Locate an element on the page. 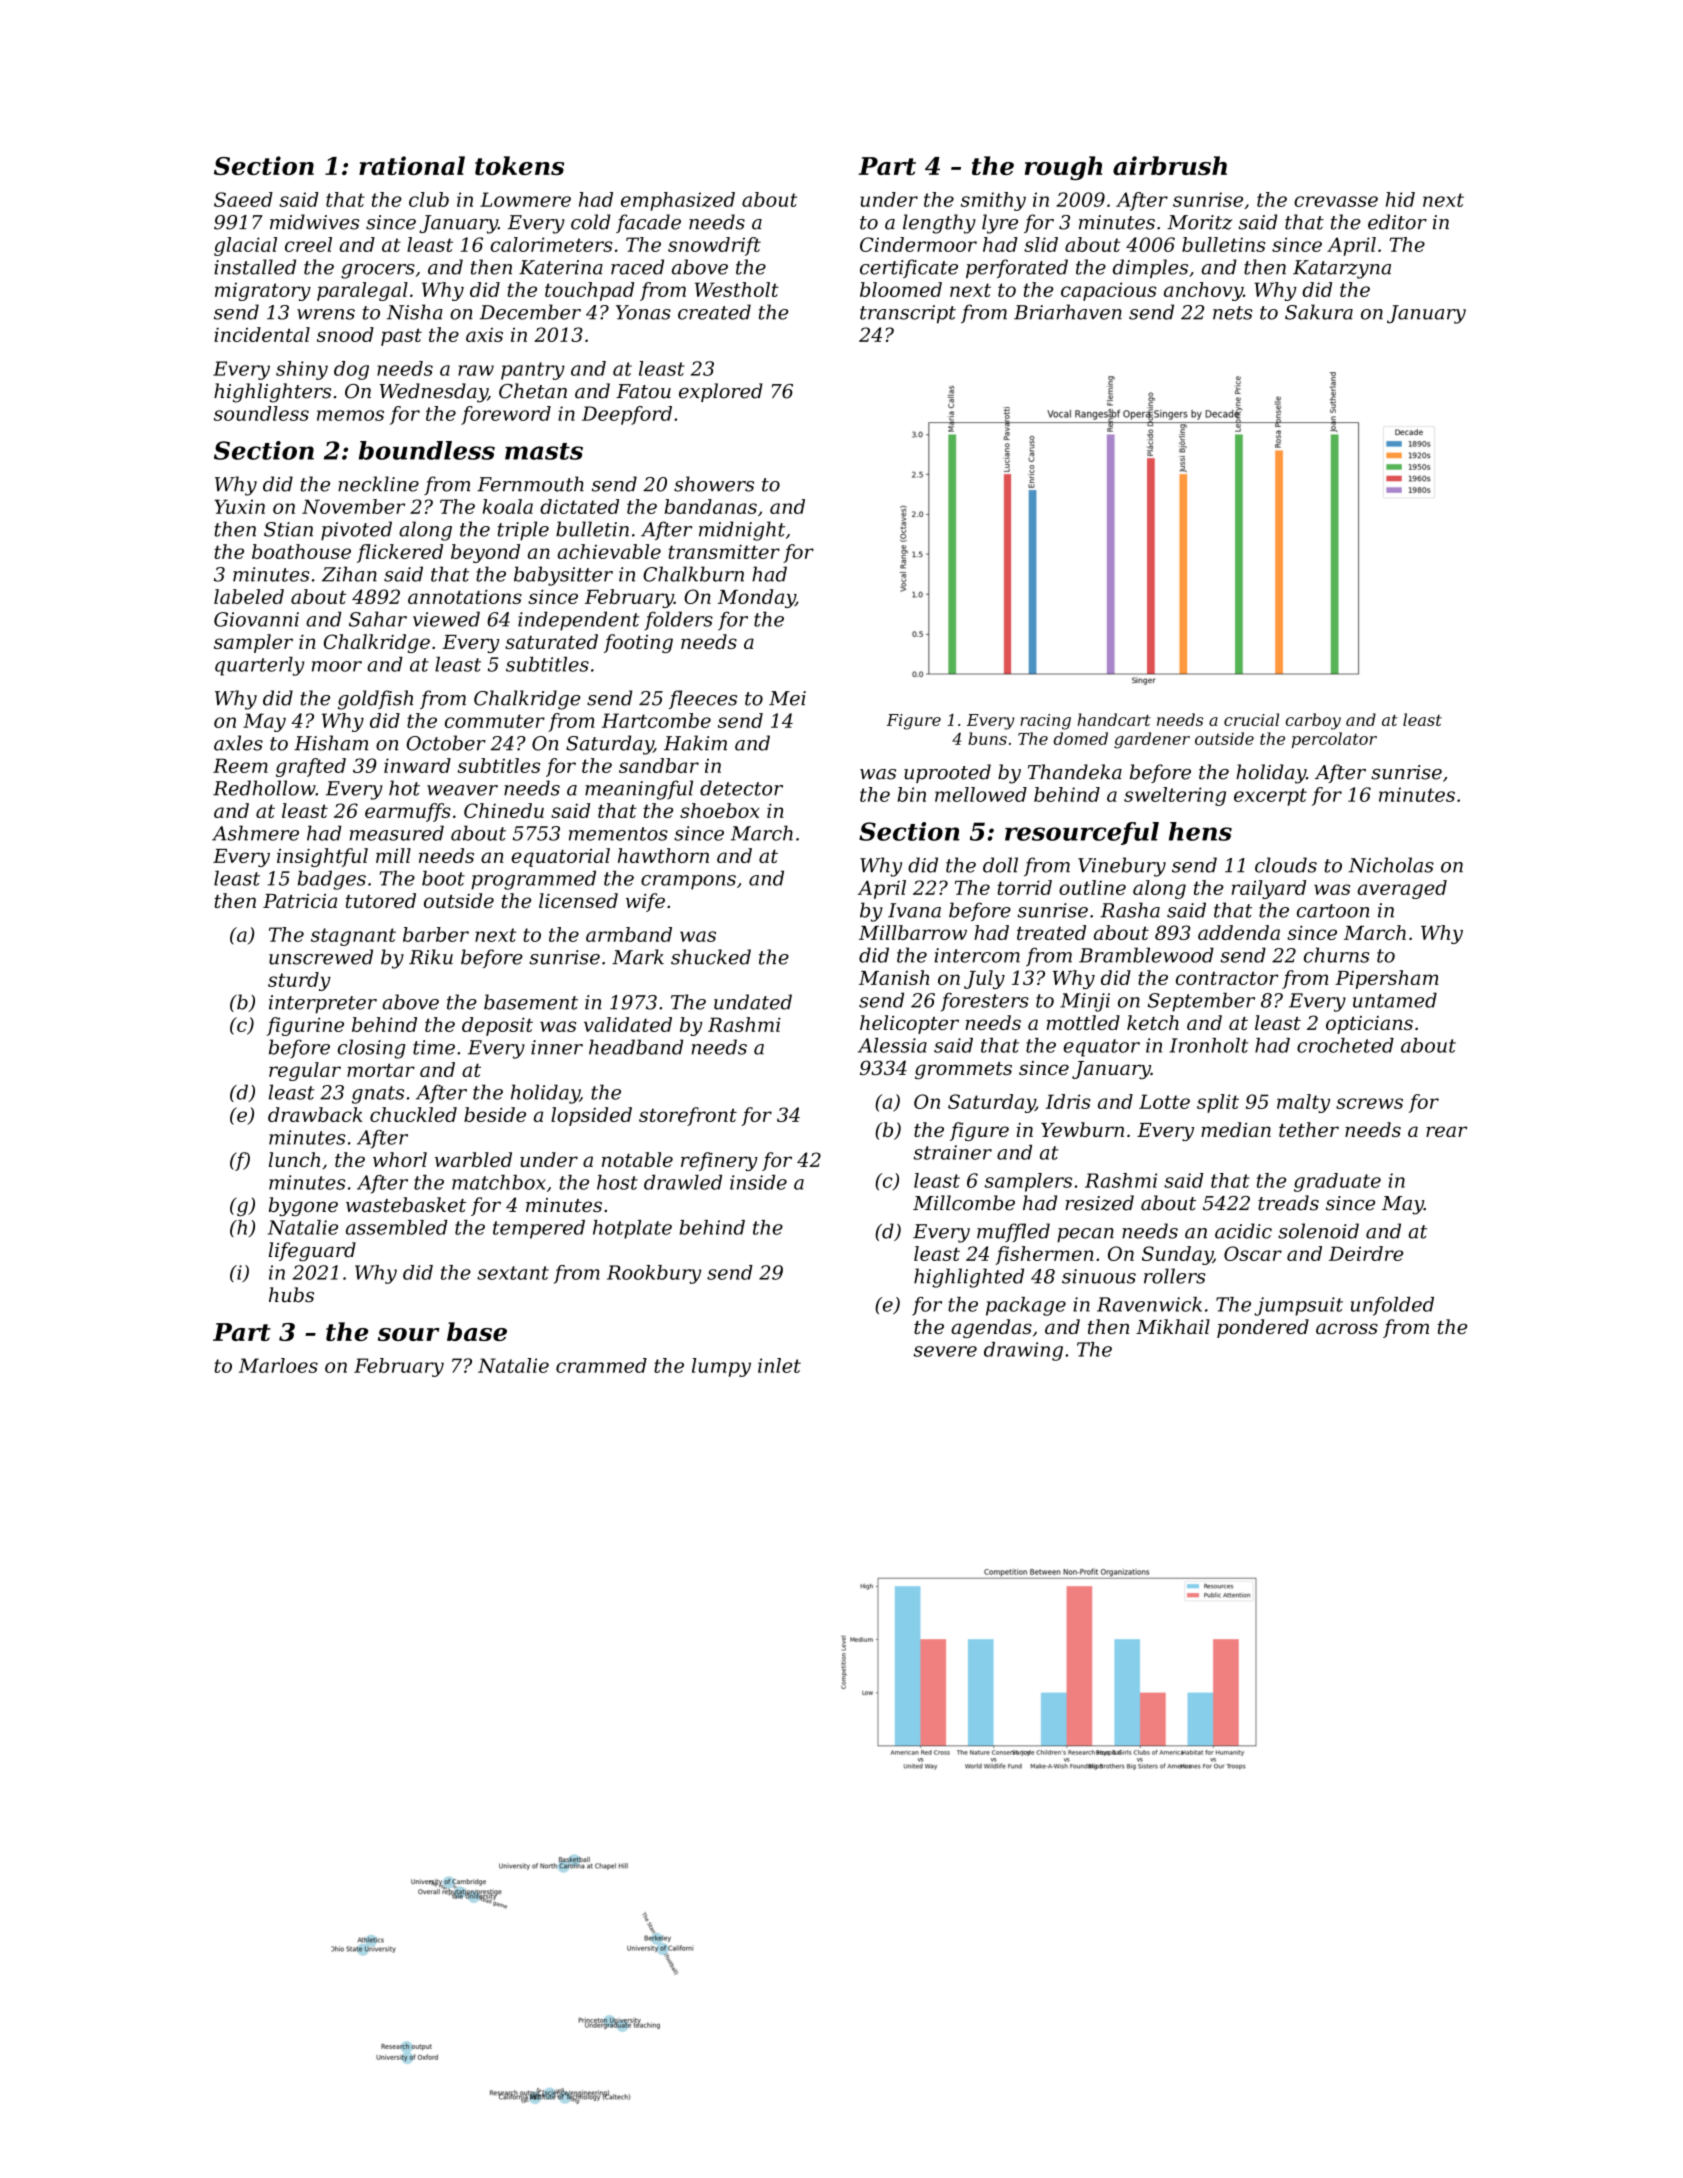 The height and width of the document is (2178, 1683). rational is located at coordinates (412, 165).
